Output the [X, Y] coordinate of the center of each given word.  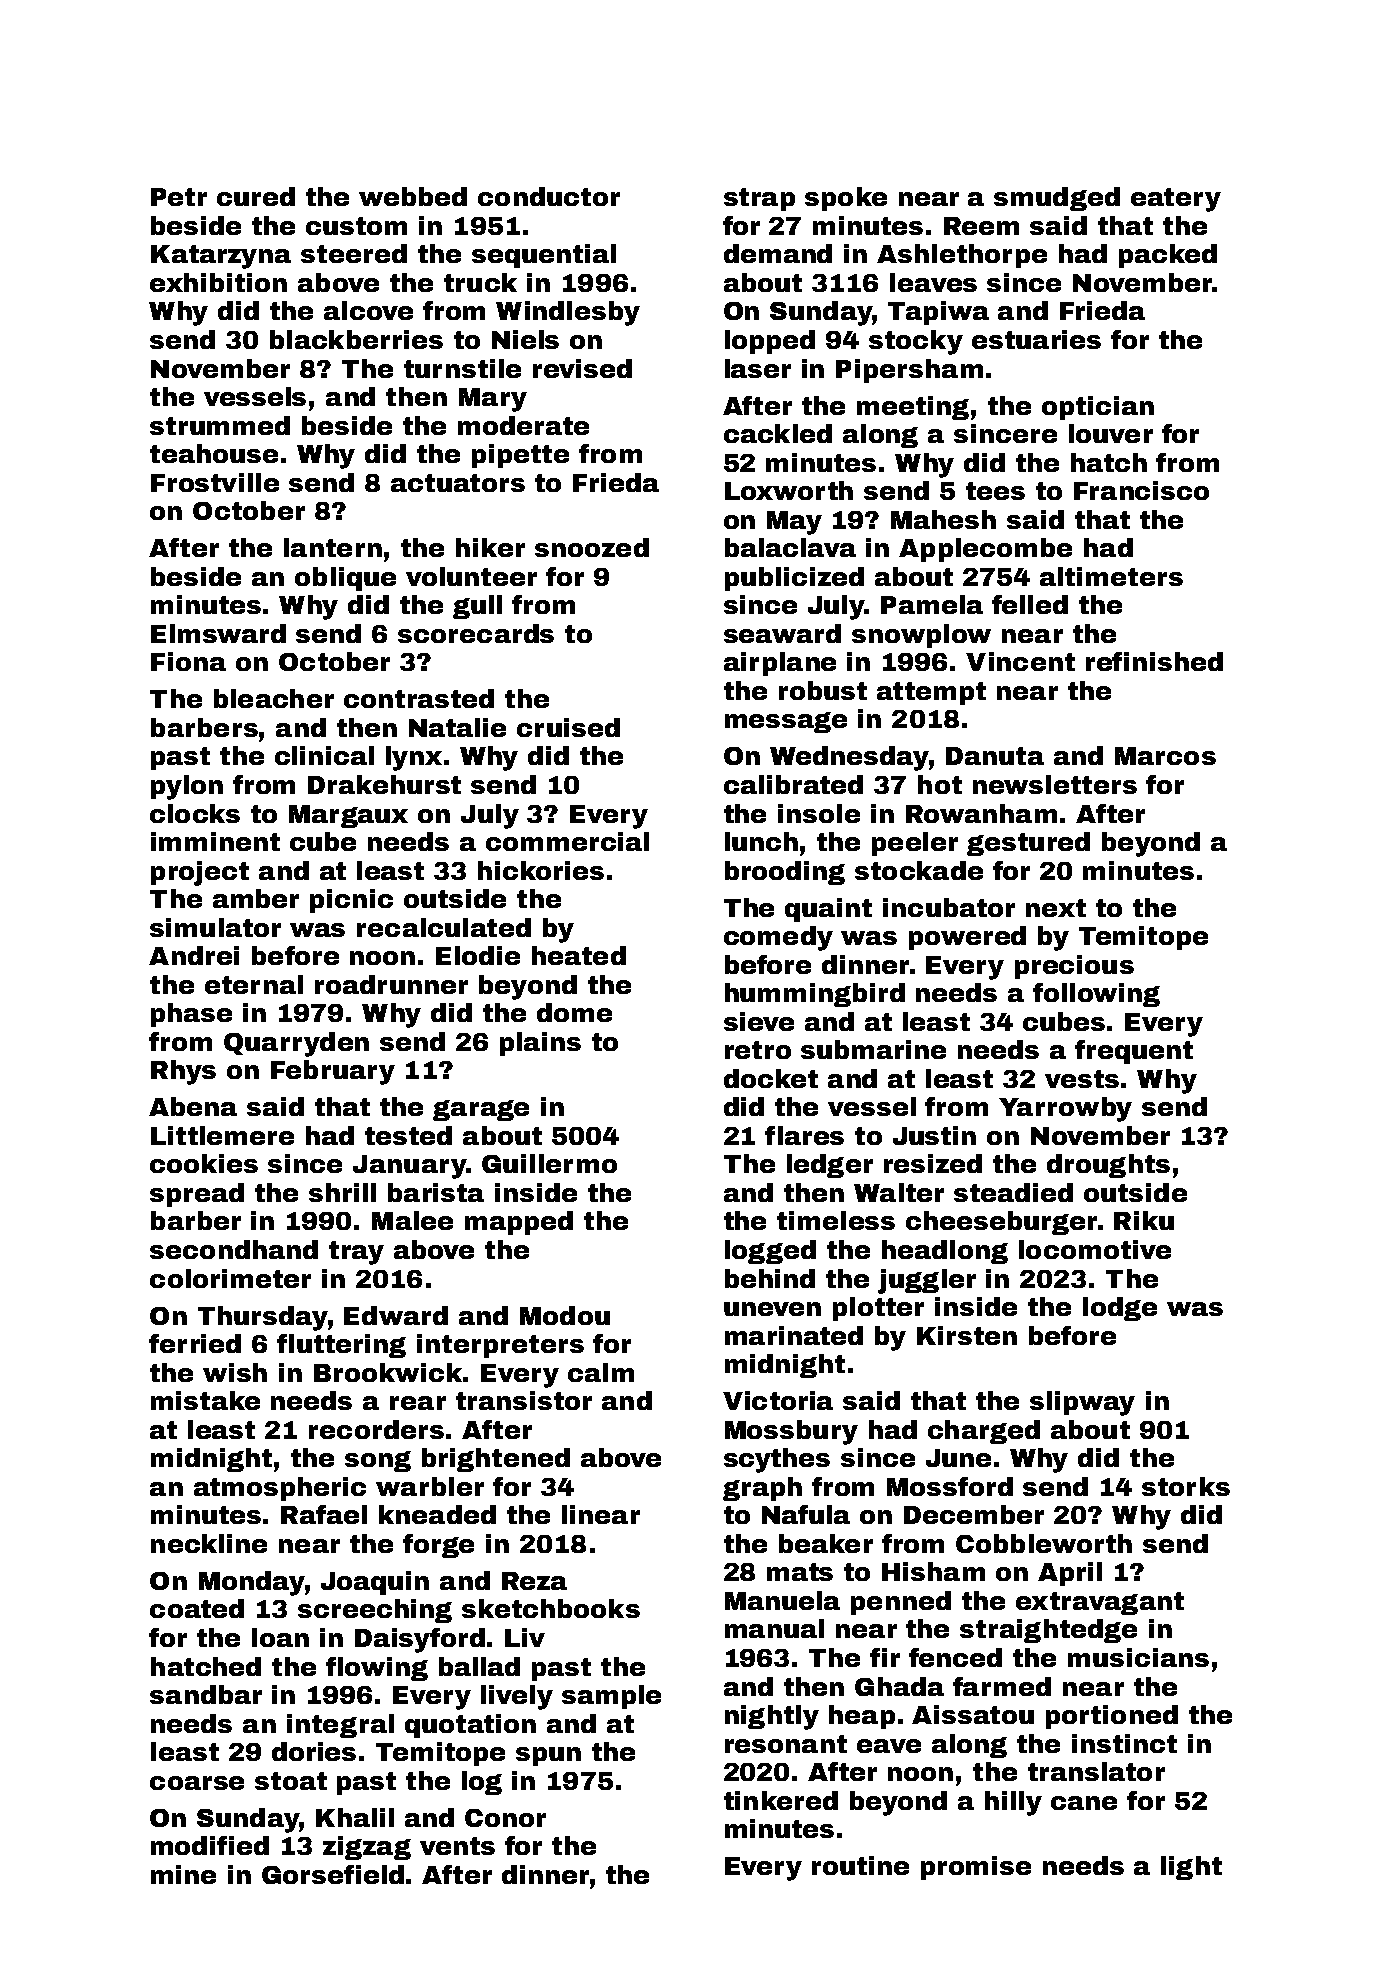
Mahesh [943, 519]
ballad [479, 1666]
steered [354, 253]
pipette [520, 456]
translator [1096, 1771]
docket [771, 1078]
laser [758, 368]
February [333, 1072]
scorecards [476, 633]
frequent [1134, 1052]
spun [548, 1756]
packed [1168, 256]
